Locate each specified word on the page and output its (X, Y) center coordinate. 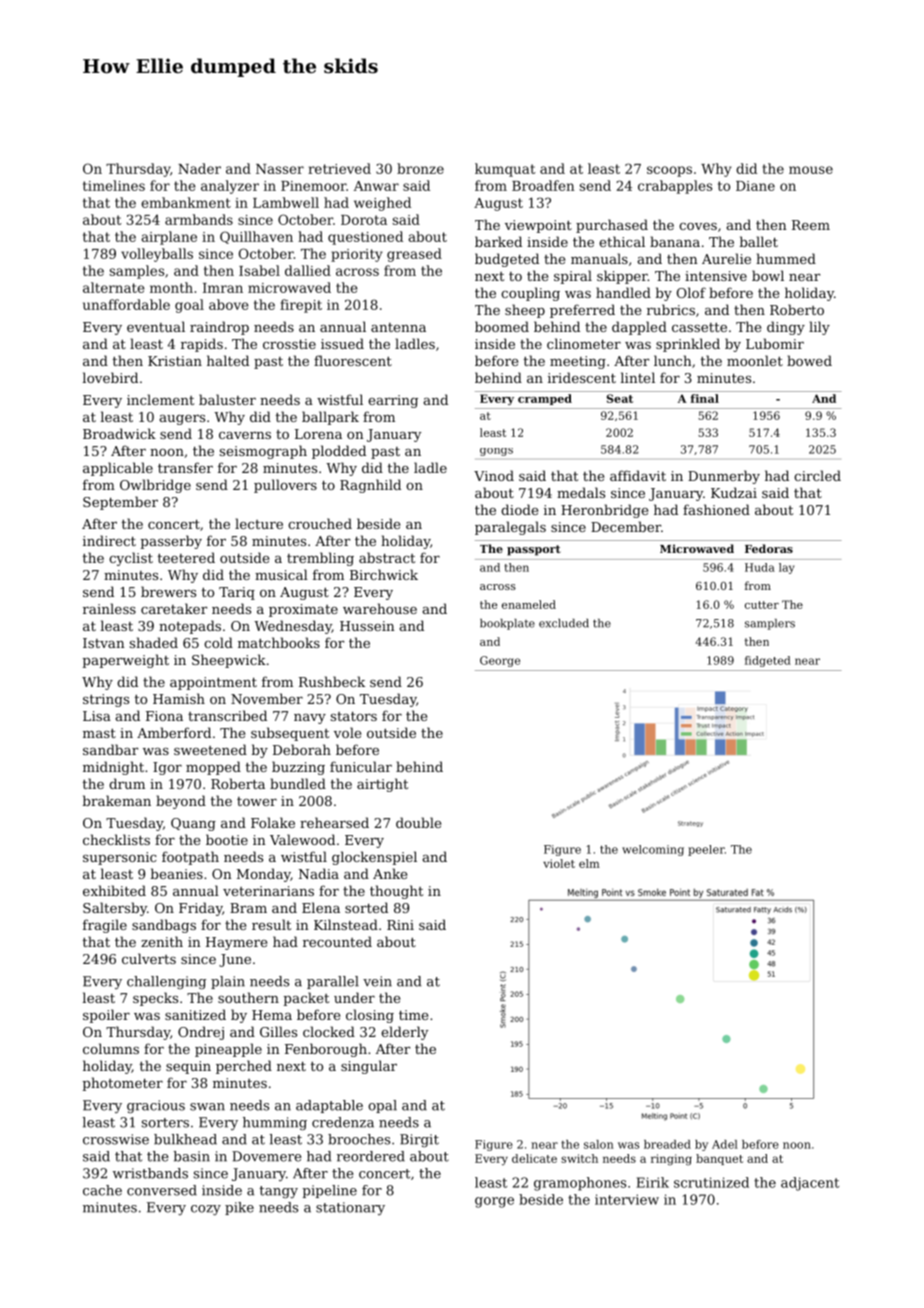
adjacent (810, 1184)
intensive (716, 276)
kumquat (505, 170)
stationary (350, 1208)
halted (228, 360)
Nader (199, 168)
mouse (811, 170)
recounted (337, 941)
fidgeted (768, 661)
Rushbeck (332, 681)
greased (414, 255)
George (500, 661)
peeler (706, 850)
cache (102, 1190)
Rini (400, 925)
